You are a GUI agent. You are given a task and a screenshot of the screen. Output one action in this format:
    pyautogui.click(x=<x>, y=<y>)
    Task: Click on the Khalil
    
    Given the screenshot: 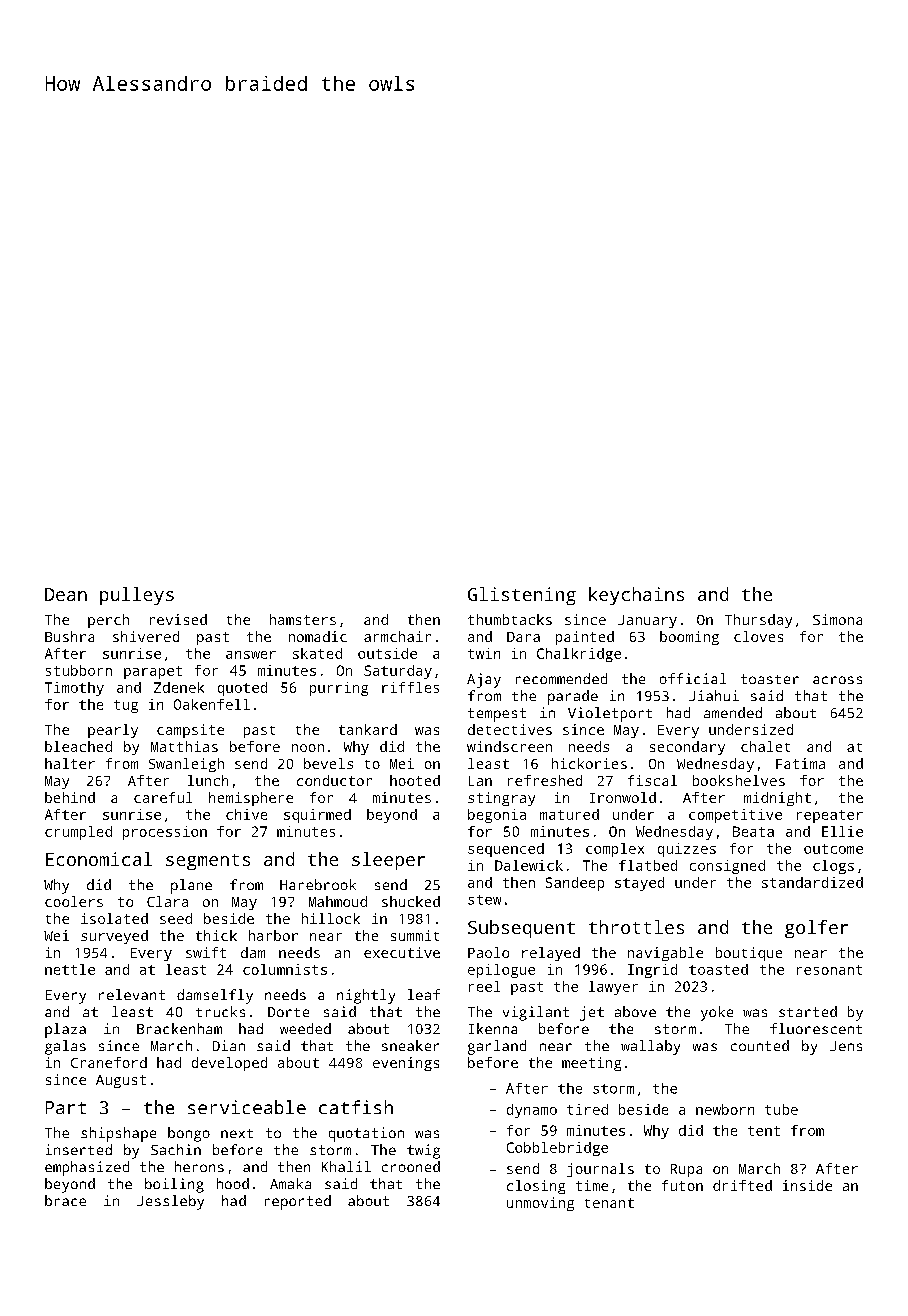 What is the action you would take?
    pyautogui.click(x=346, y=1166)
